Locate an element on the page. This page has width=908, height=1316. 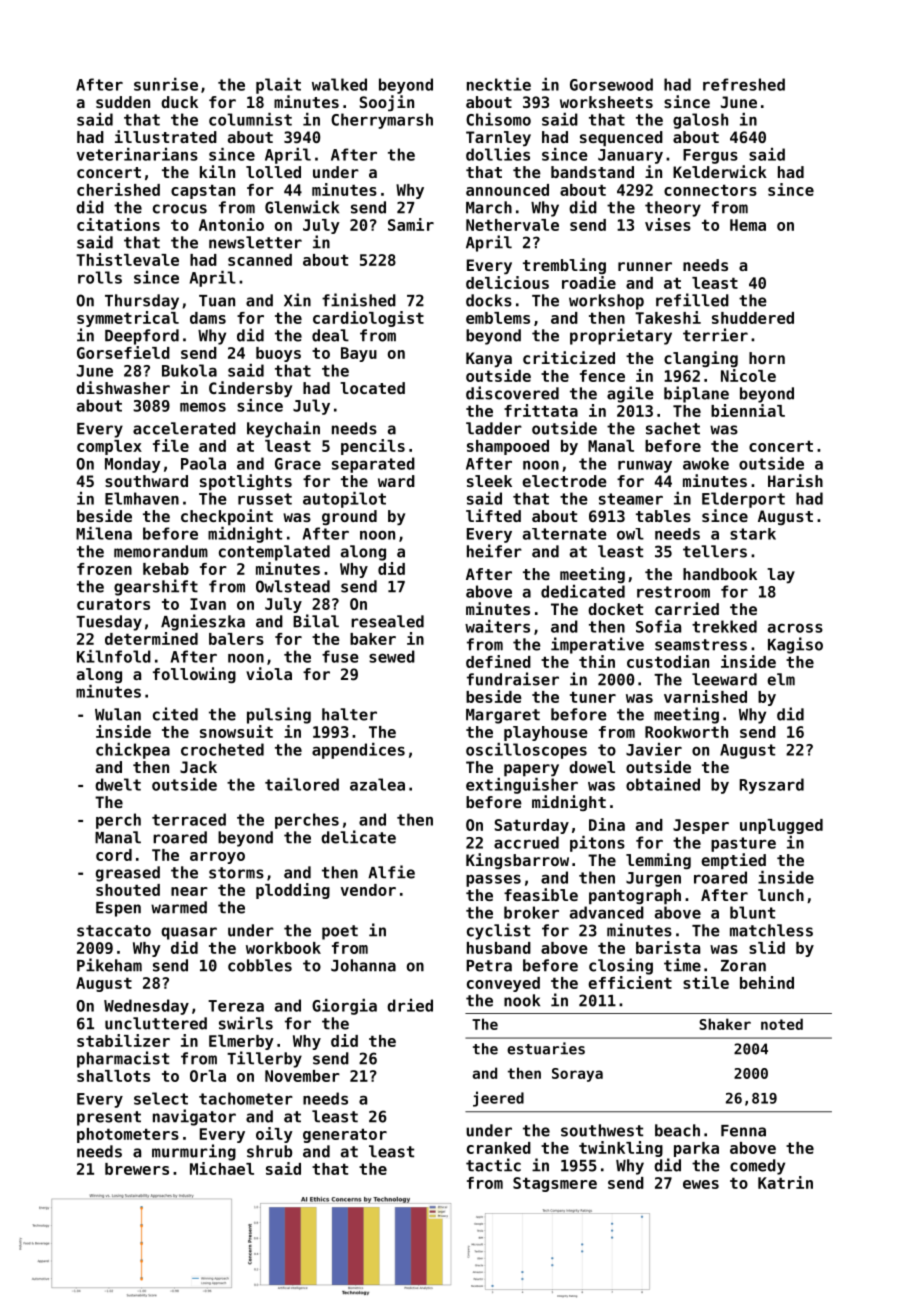
lemming is located at coordinates (658, 861).
